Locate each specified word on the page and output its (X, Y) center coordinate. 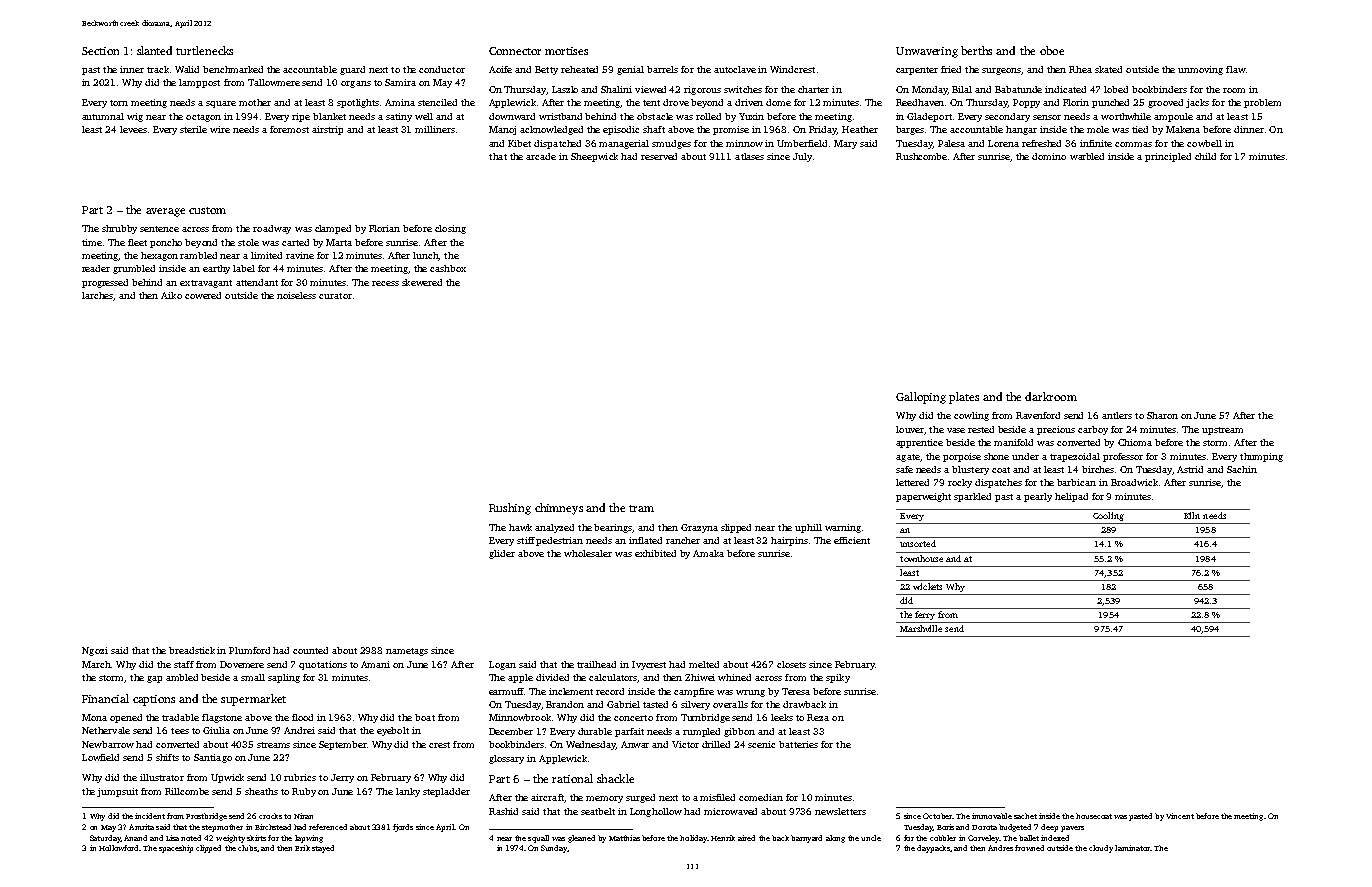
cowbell (1204, 143)
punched (1110, 103)
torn (119, 103)
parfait (629, 732)
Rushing (510, 509)
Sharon (1162, 415)
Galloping (921, 398)
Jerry (342, 778)
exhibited (655, 553)
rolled (708, 116)
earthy (216, 269)
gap (154, 679)
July (802, 157)
